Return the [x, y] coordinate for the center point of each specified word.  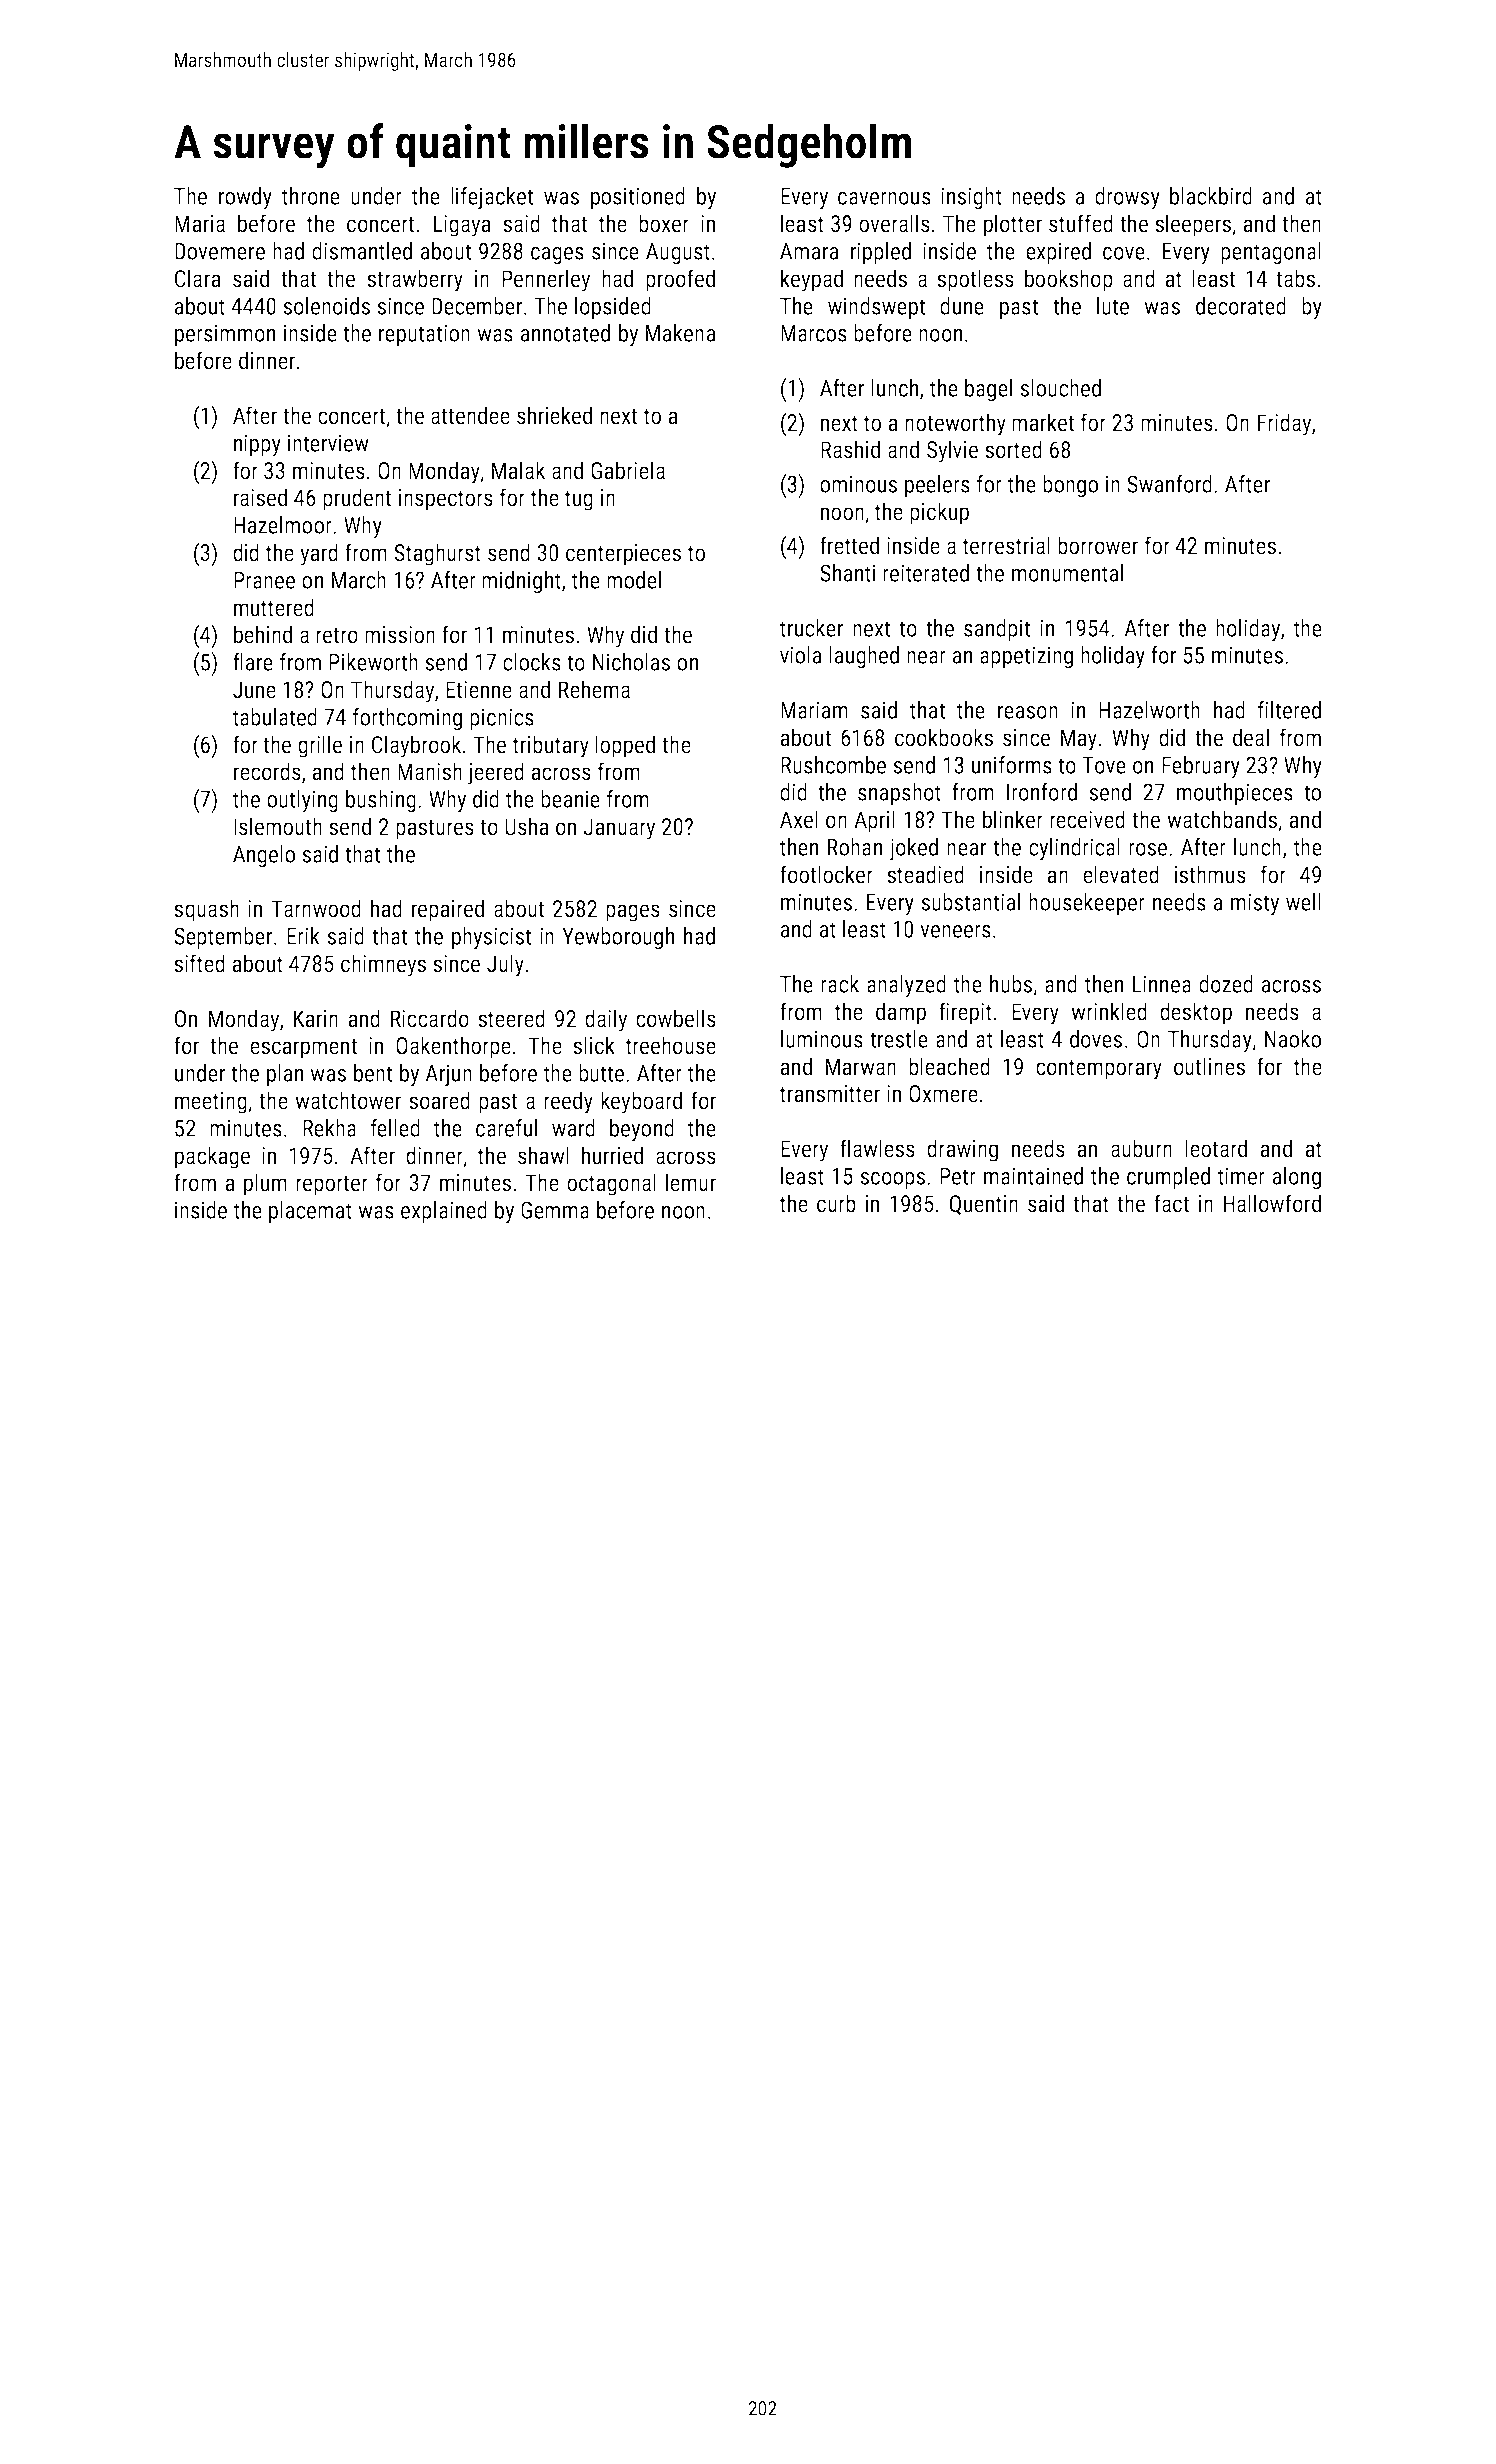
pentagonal [1271, 253]
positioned [638, 198]
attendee [470, 415]
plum [265, 1184]
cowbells [676, 1018]
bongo [1070, 486]
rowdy [245, 198]
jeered [496, 773]
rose [1148, 849]
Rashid [850, 449]
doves [1096, 1039]
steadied [925, 874]
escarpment [303, 1049]
